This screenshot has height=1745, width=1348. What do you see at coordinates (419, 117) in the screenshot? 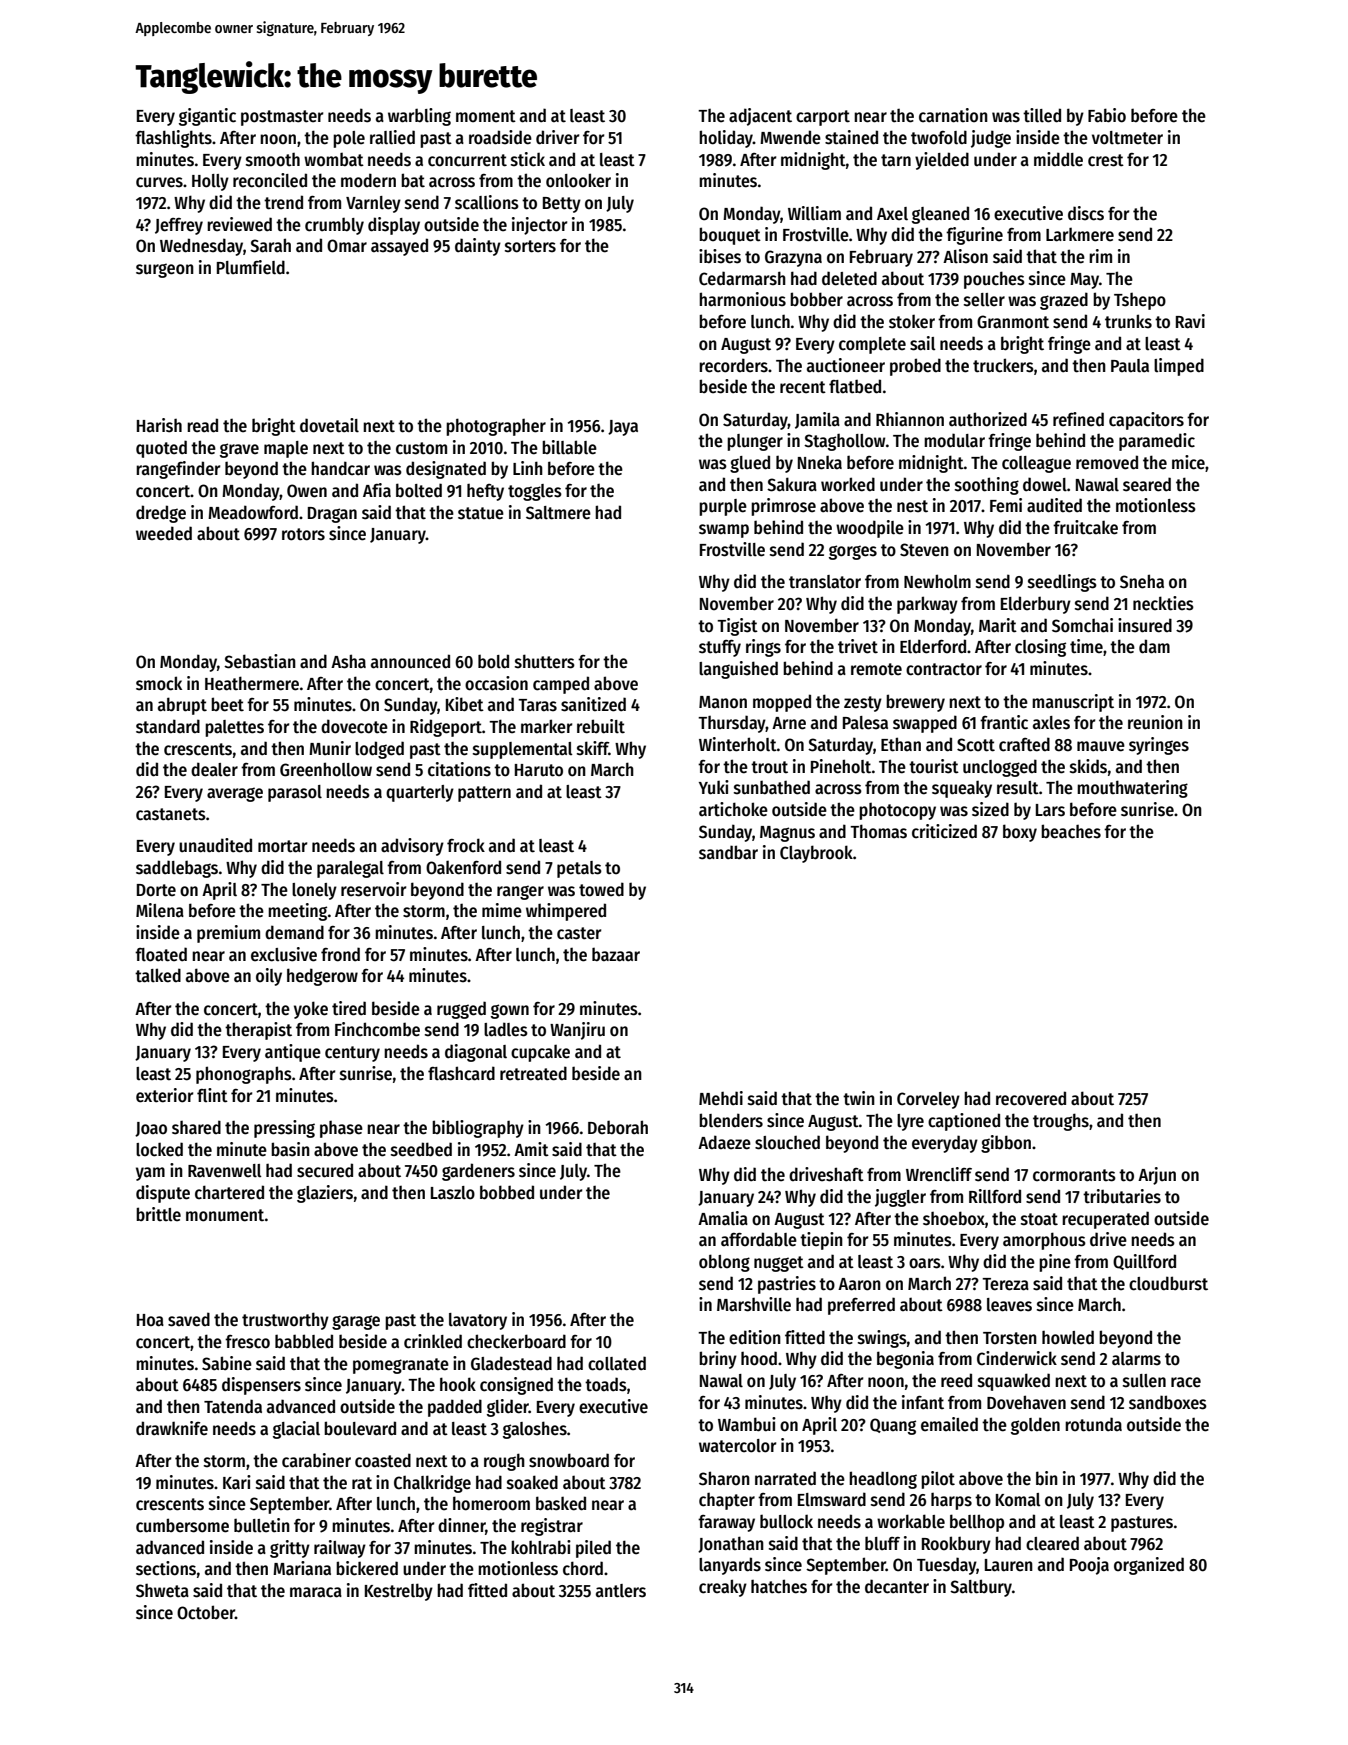
I see `warbling` at bounding box center [419, 117].
